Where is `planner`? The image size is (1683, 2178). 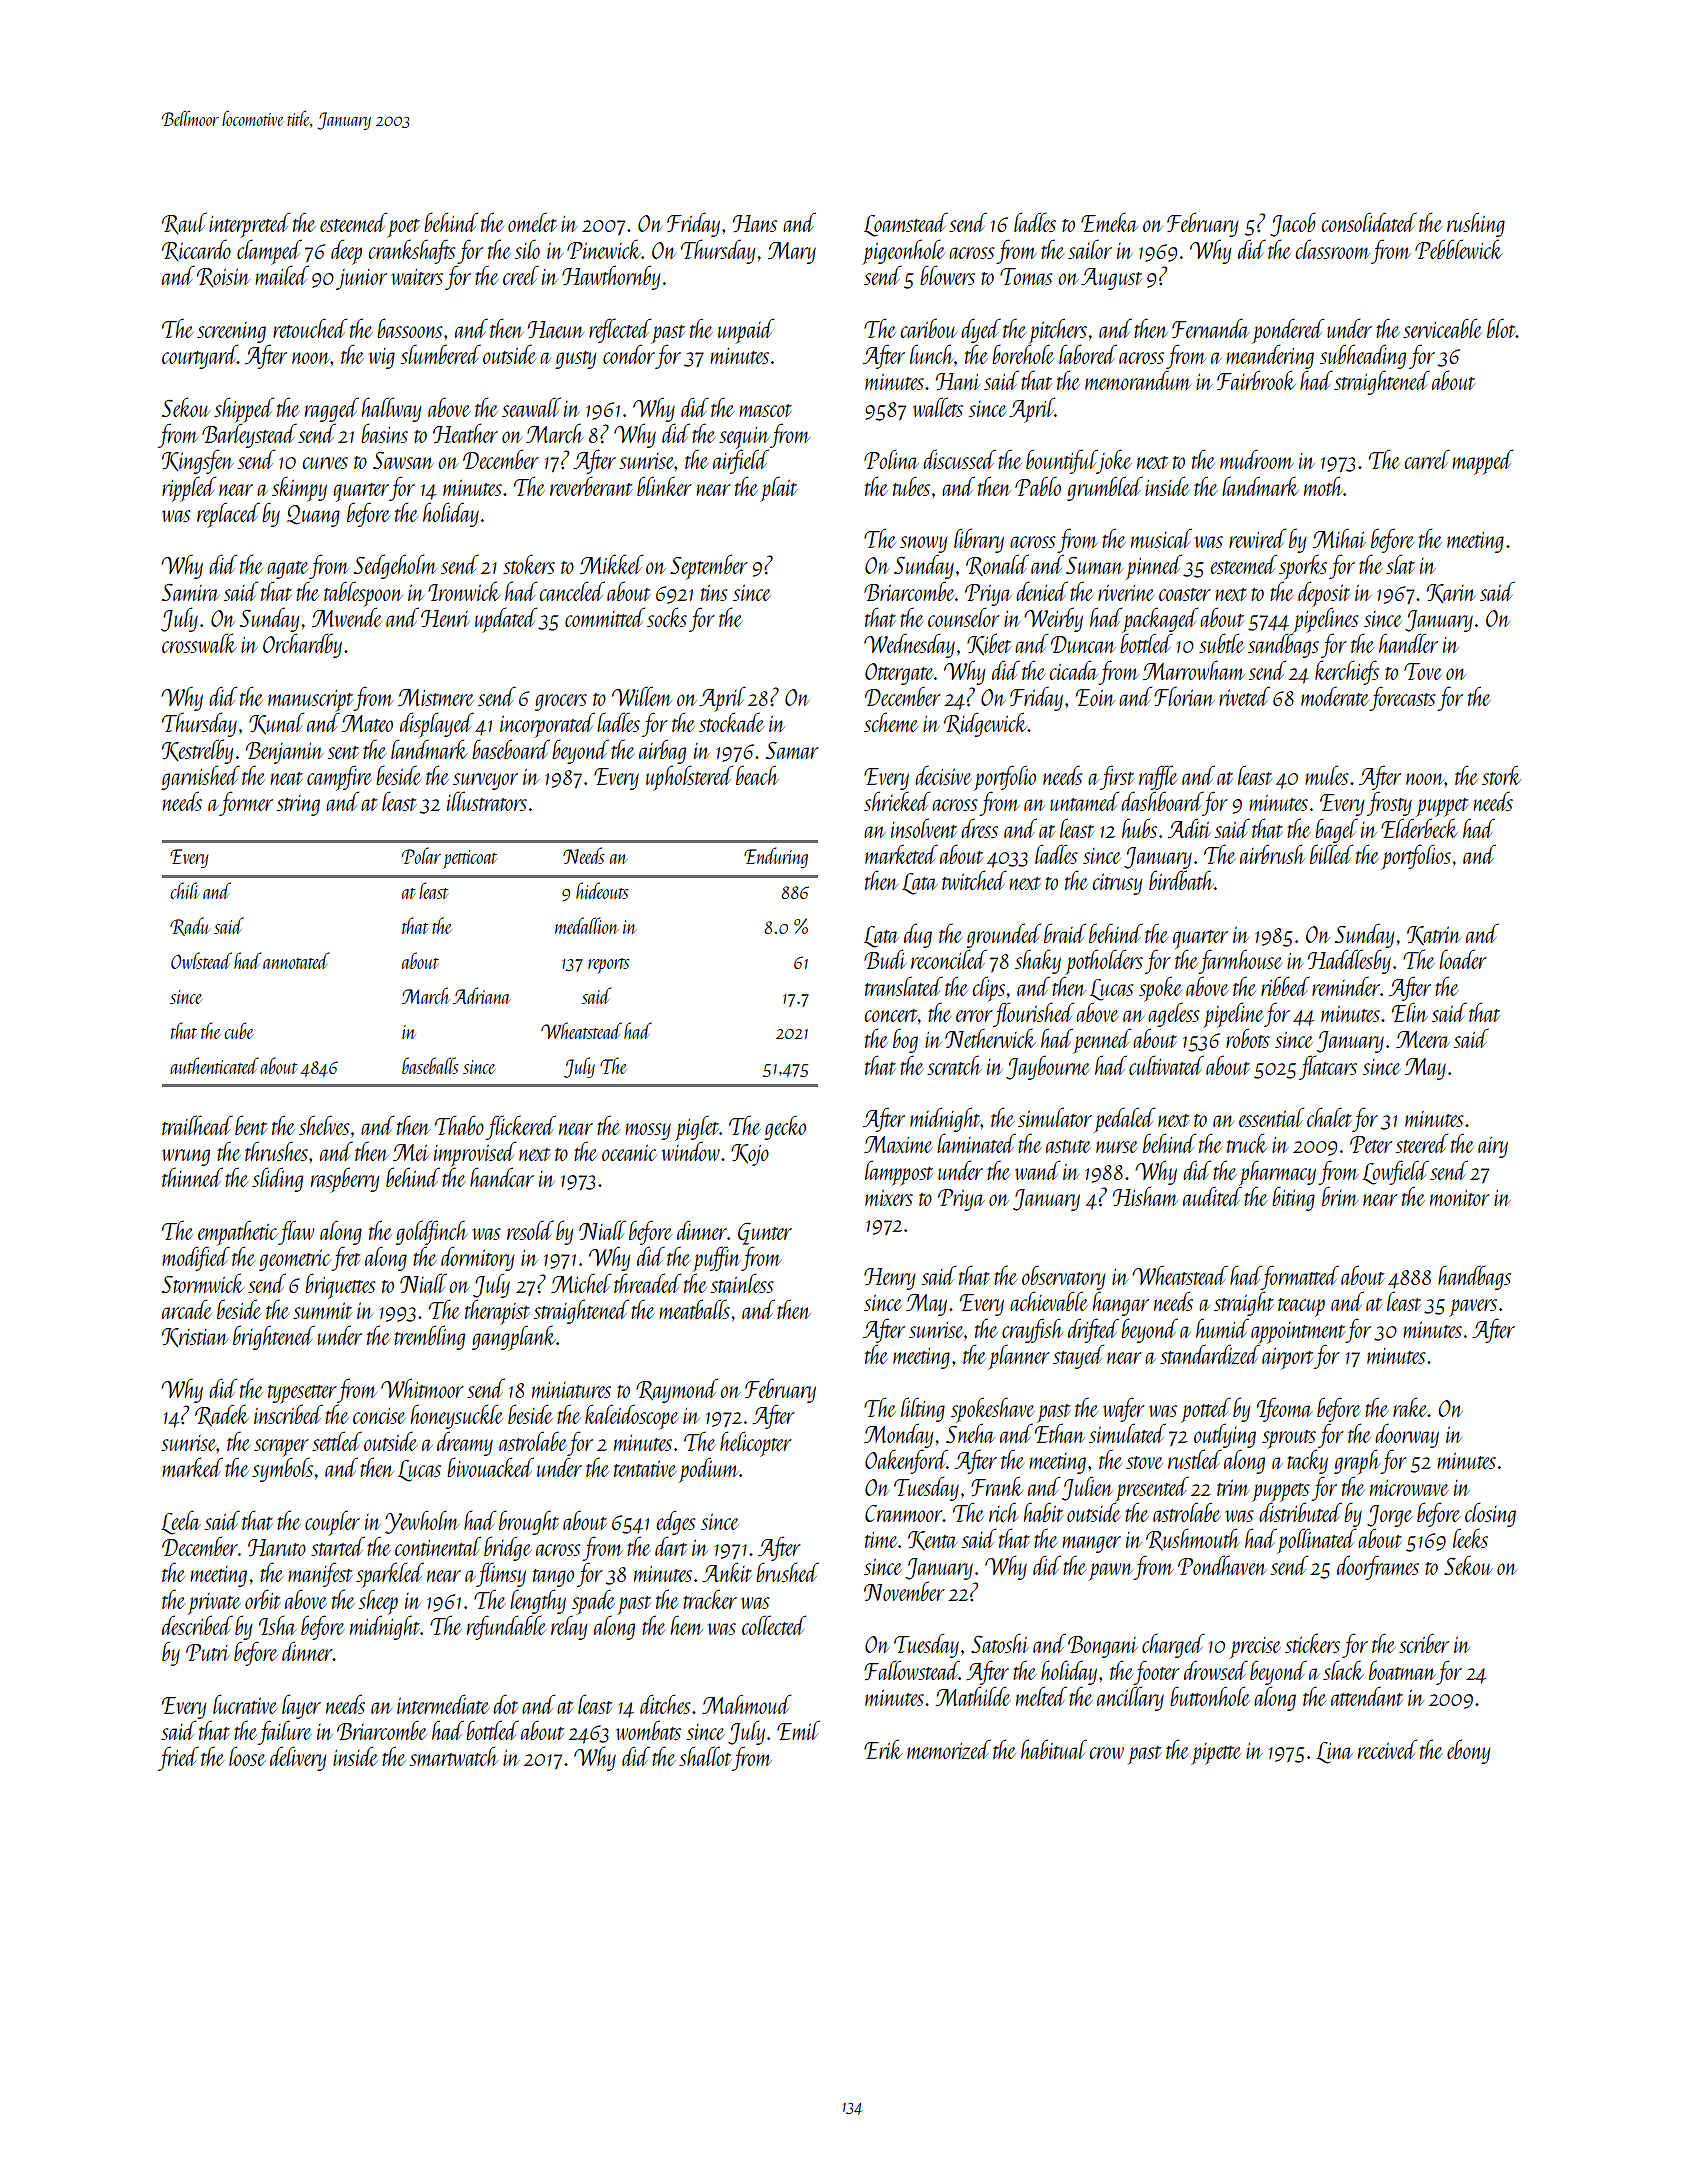 planner is located at coordinates (1019, 1357).
